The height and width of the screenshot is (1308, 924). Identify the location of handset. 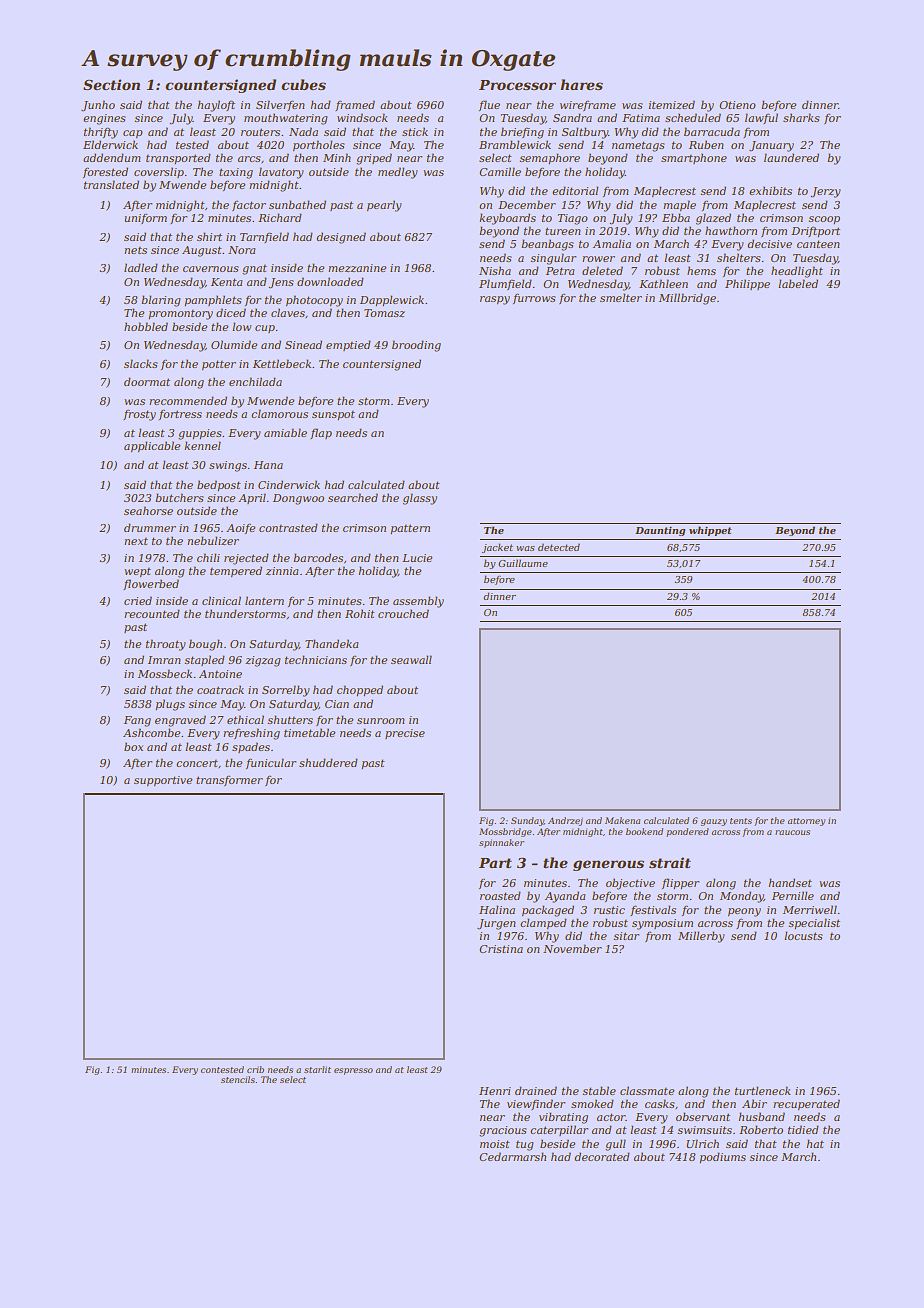
(790, 882).
